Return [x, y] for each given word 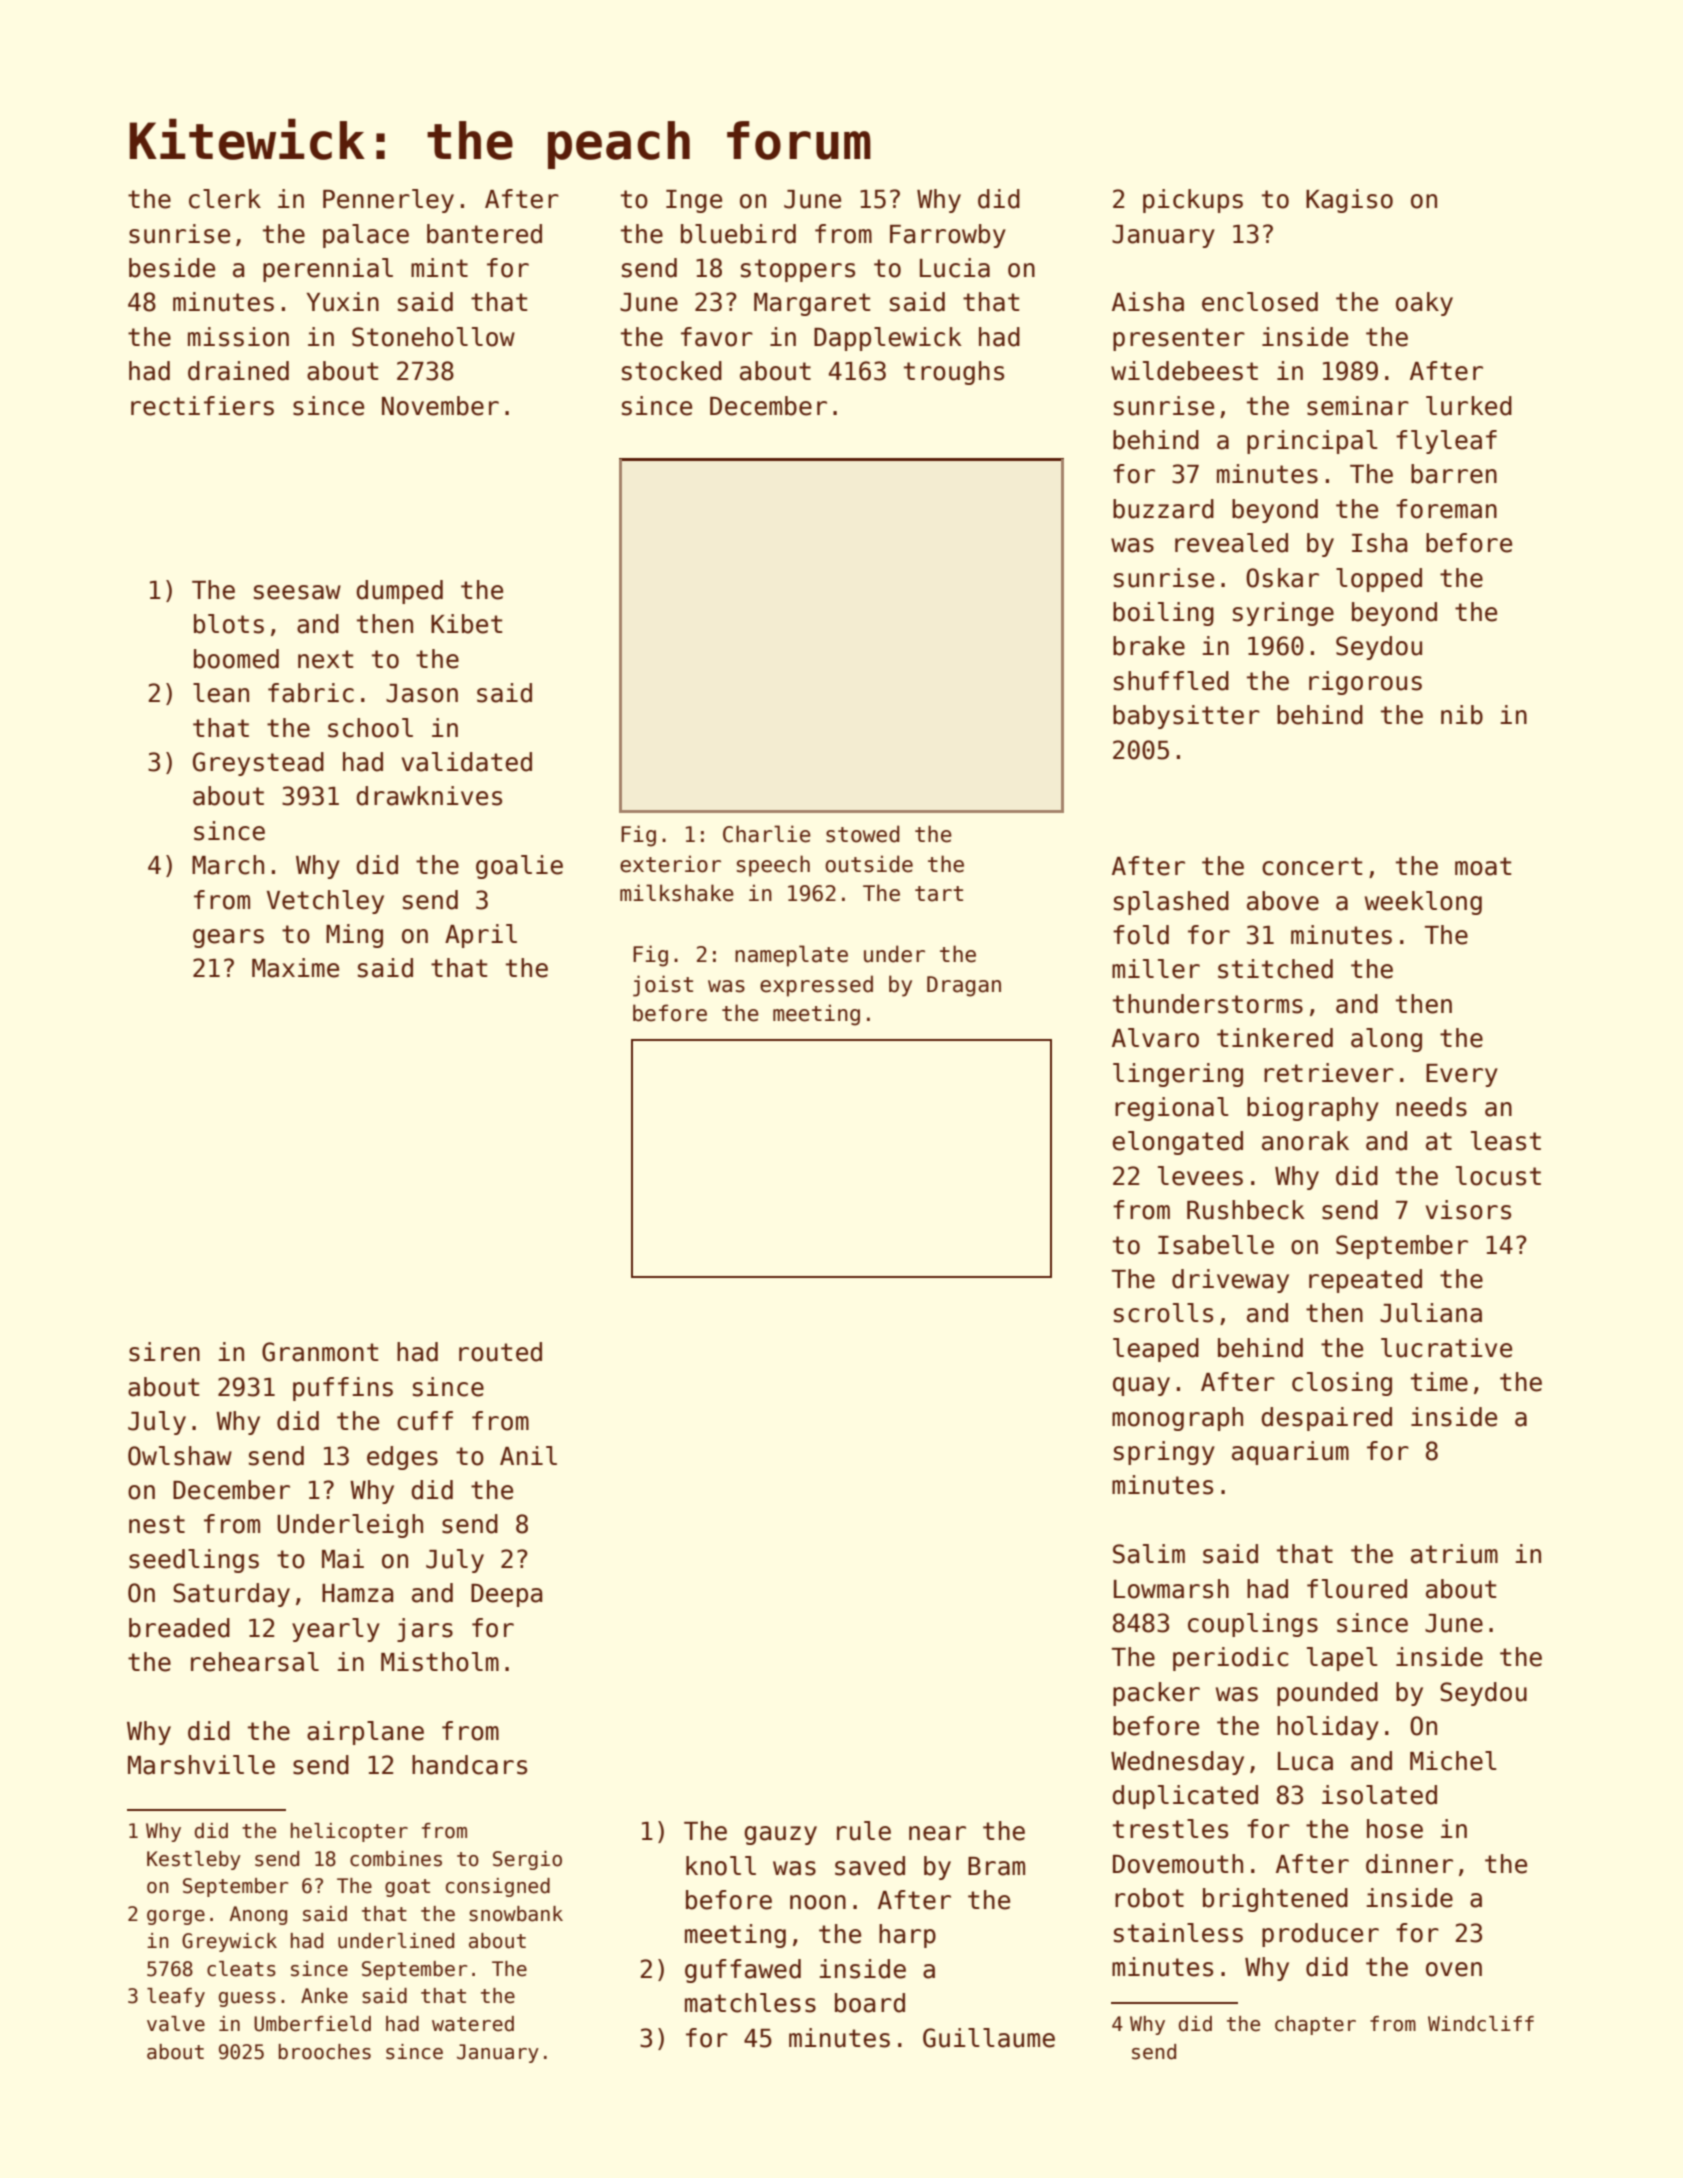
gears [228, 938]
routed [500, 1352]
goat [407, 1888]
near [937, 1833]
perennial [328, 270]
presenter [1179, 339]
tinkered [1275, 1038]
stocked [672, 371]
